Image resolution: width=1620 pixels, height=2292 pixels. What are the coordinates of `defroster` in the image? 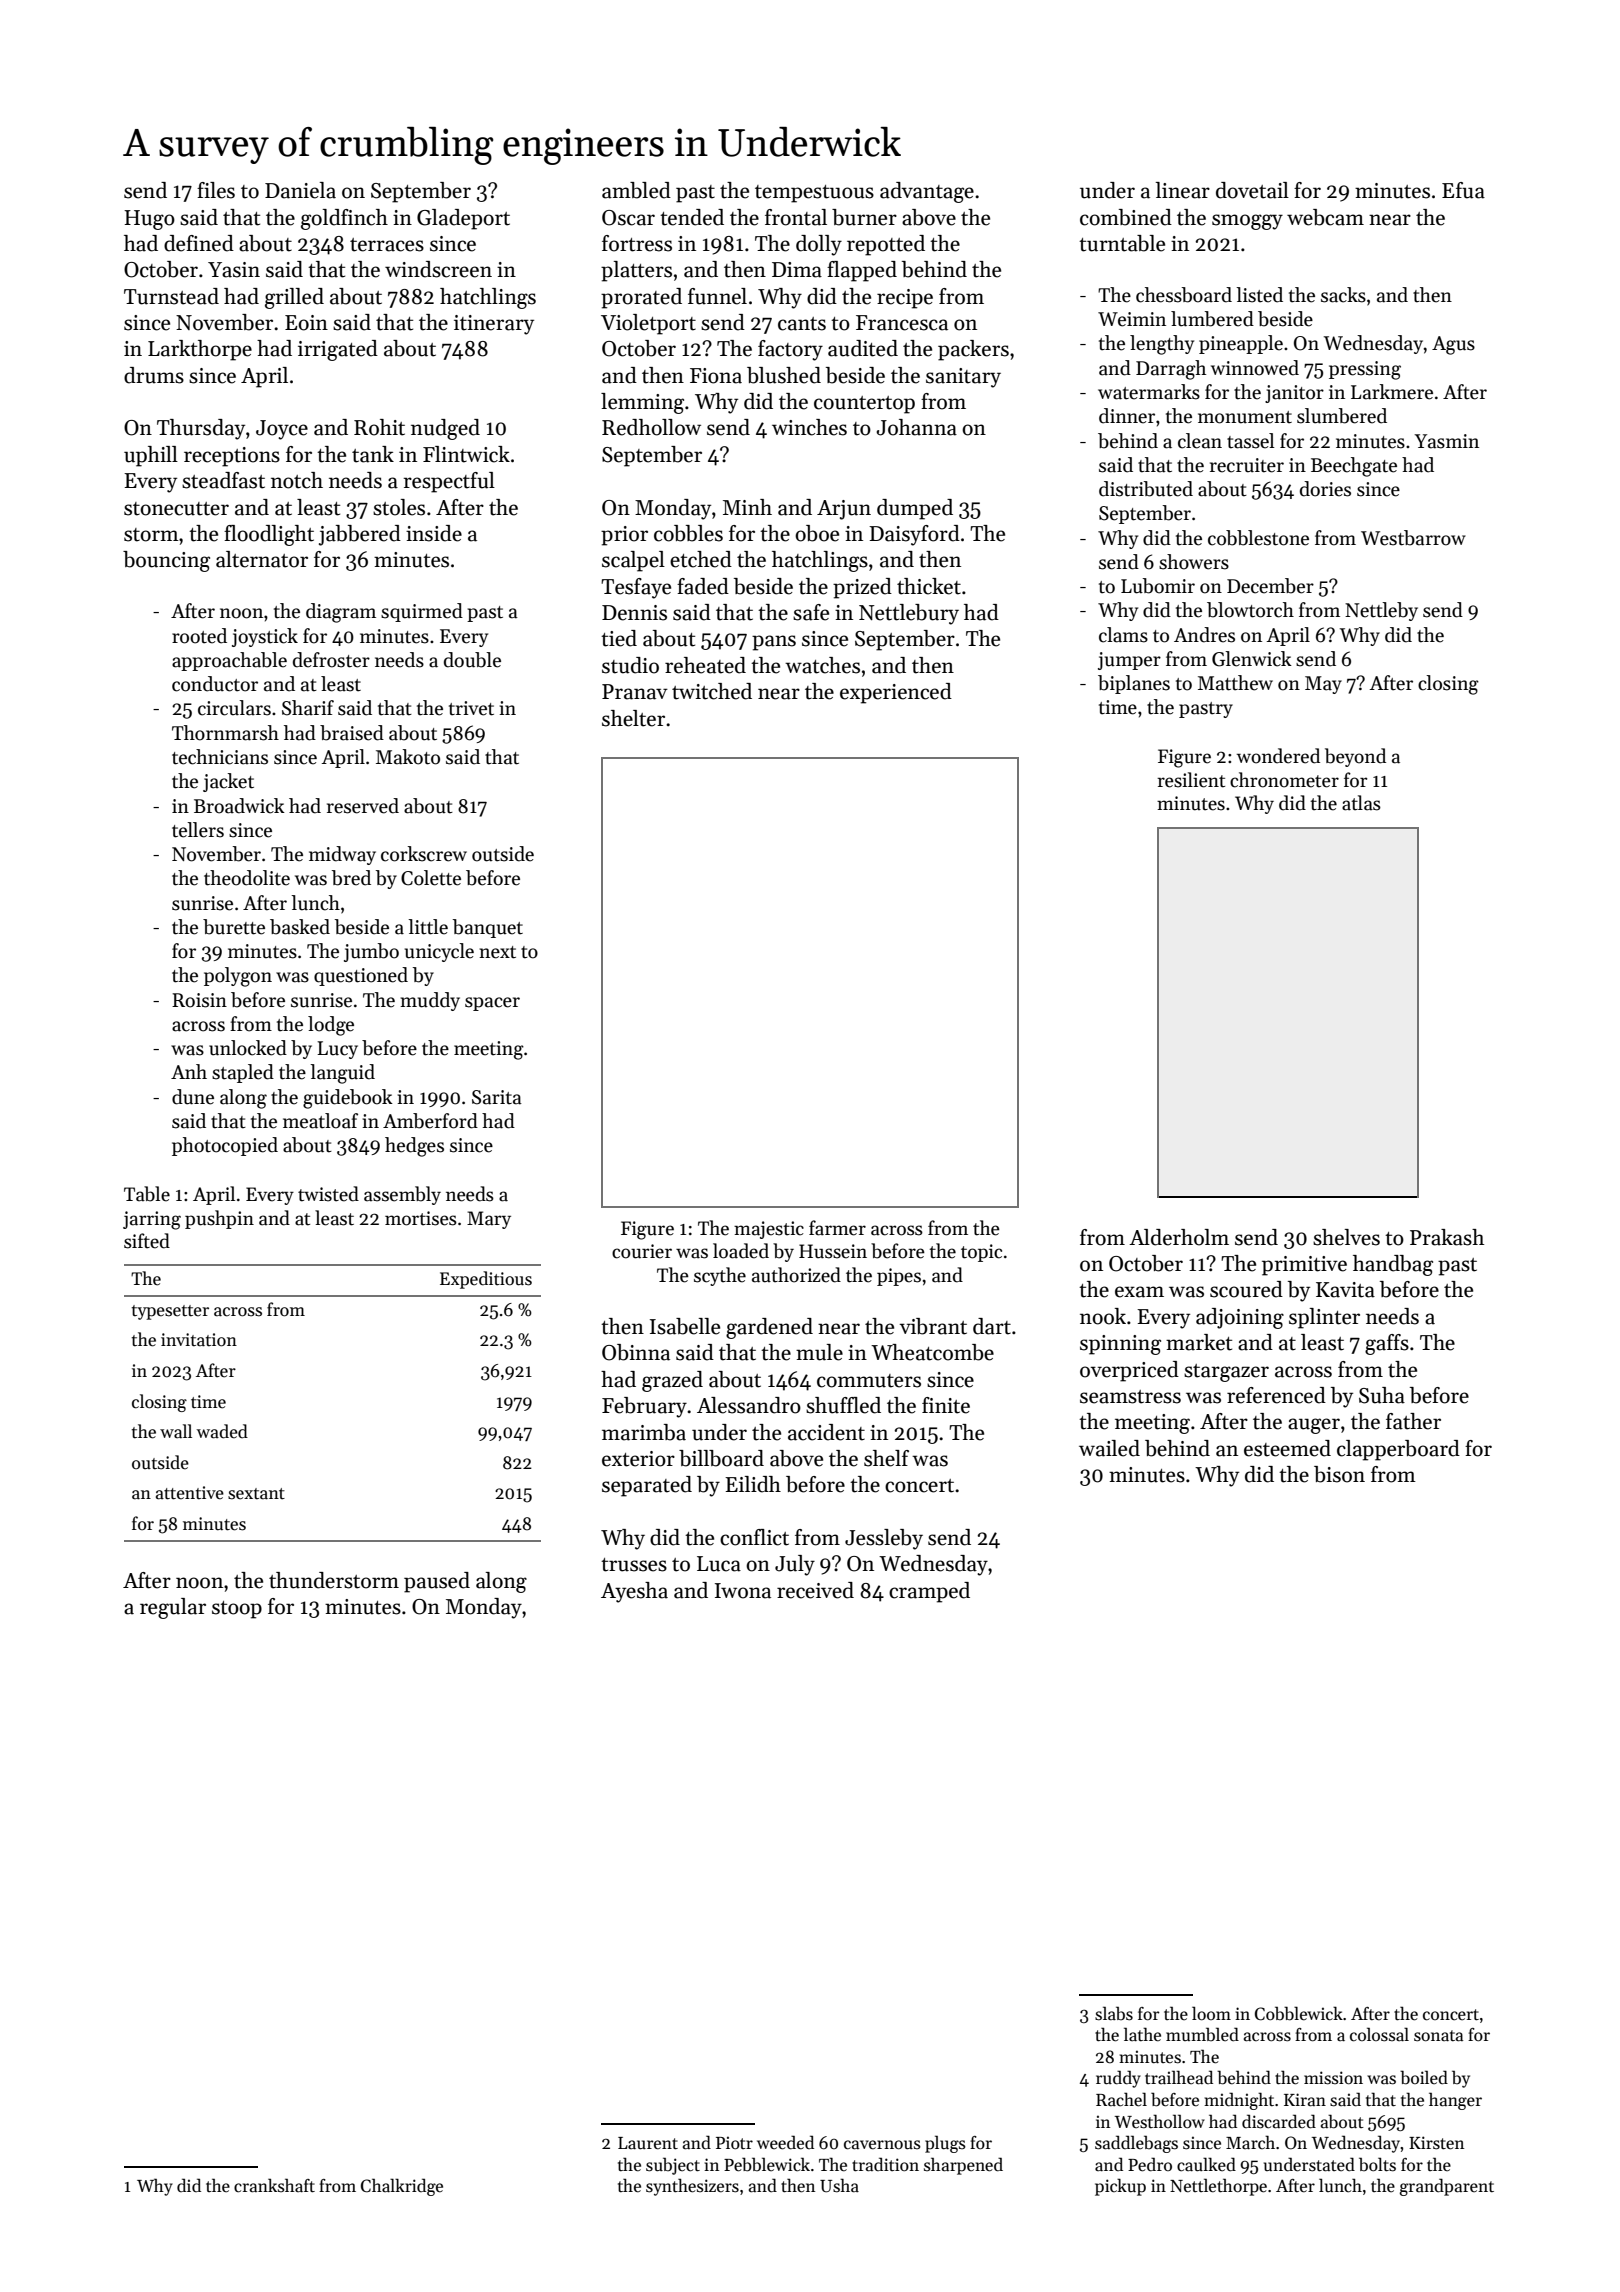 It's located at (331, 660).
